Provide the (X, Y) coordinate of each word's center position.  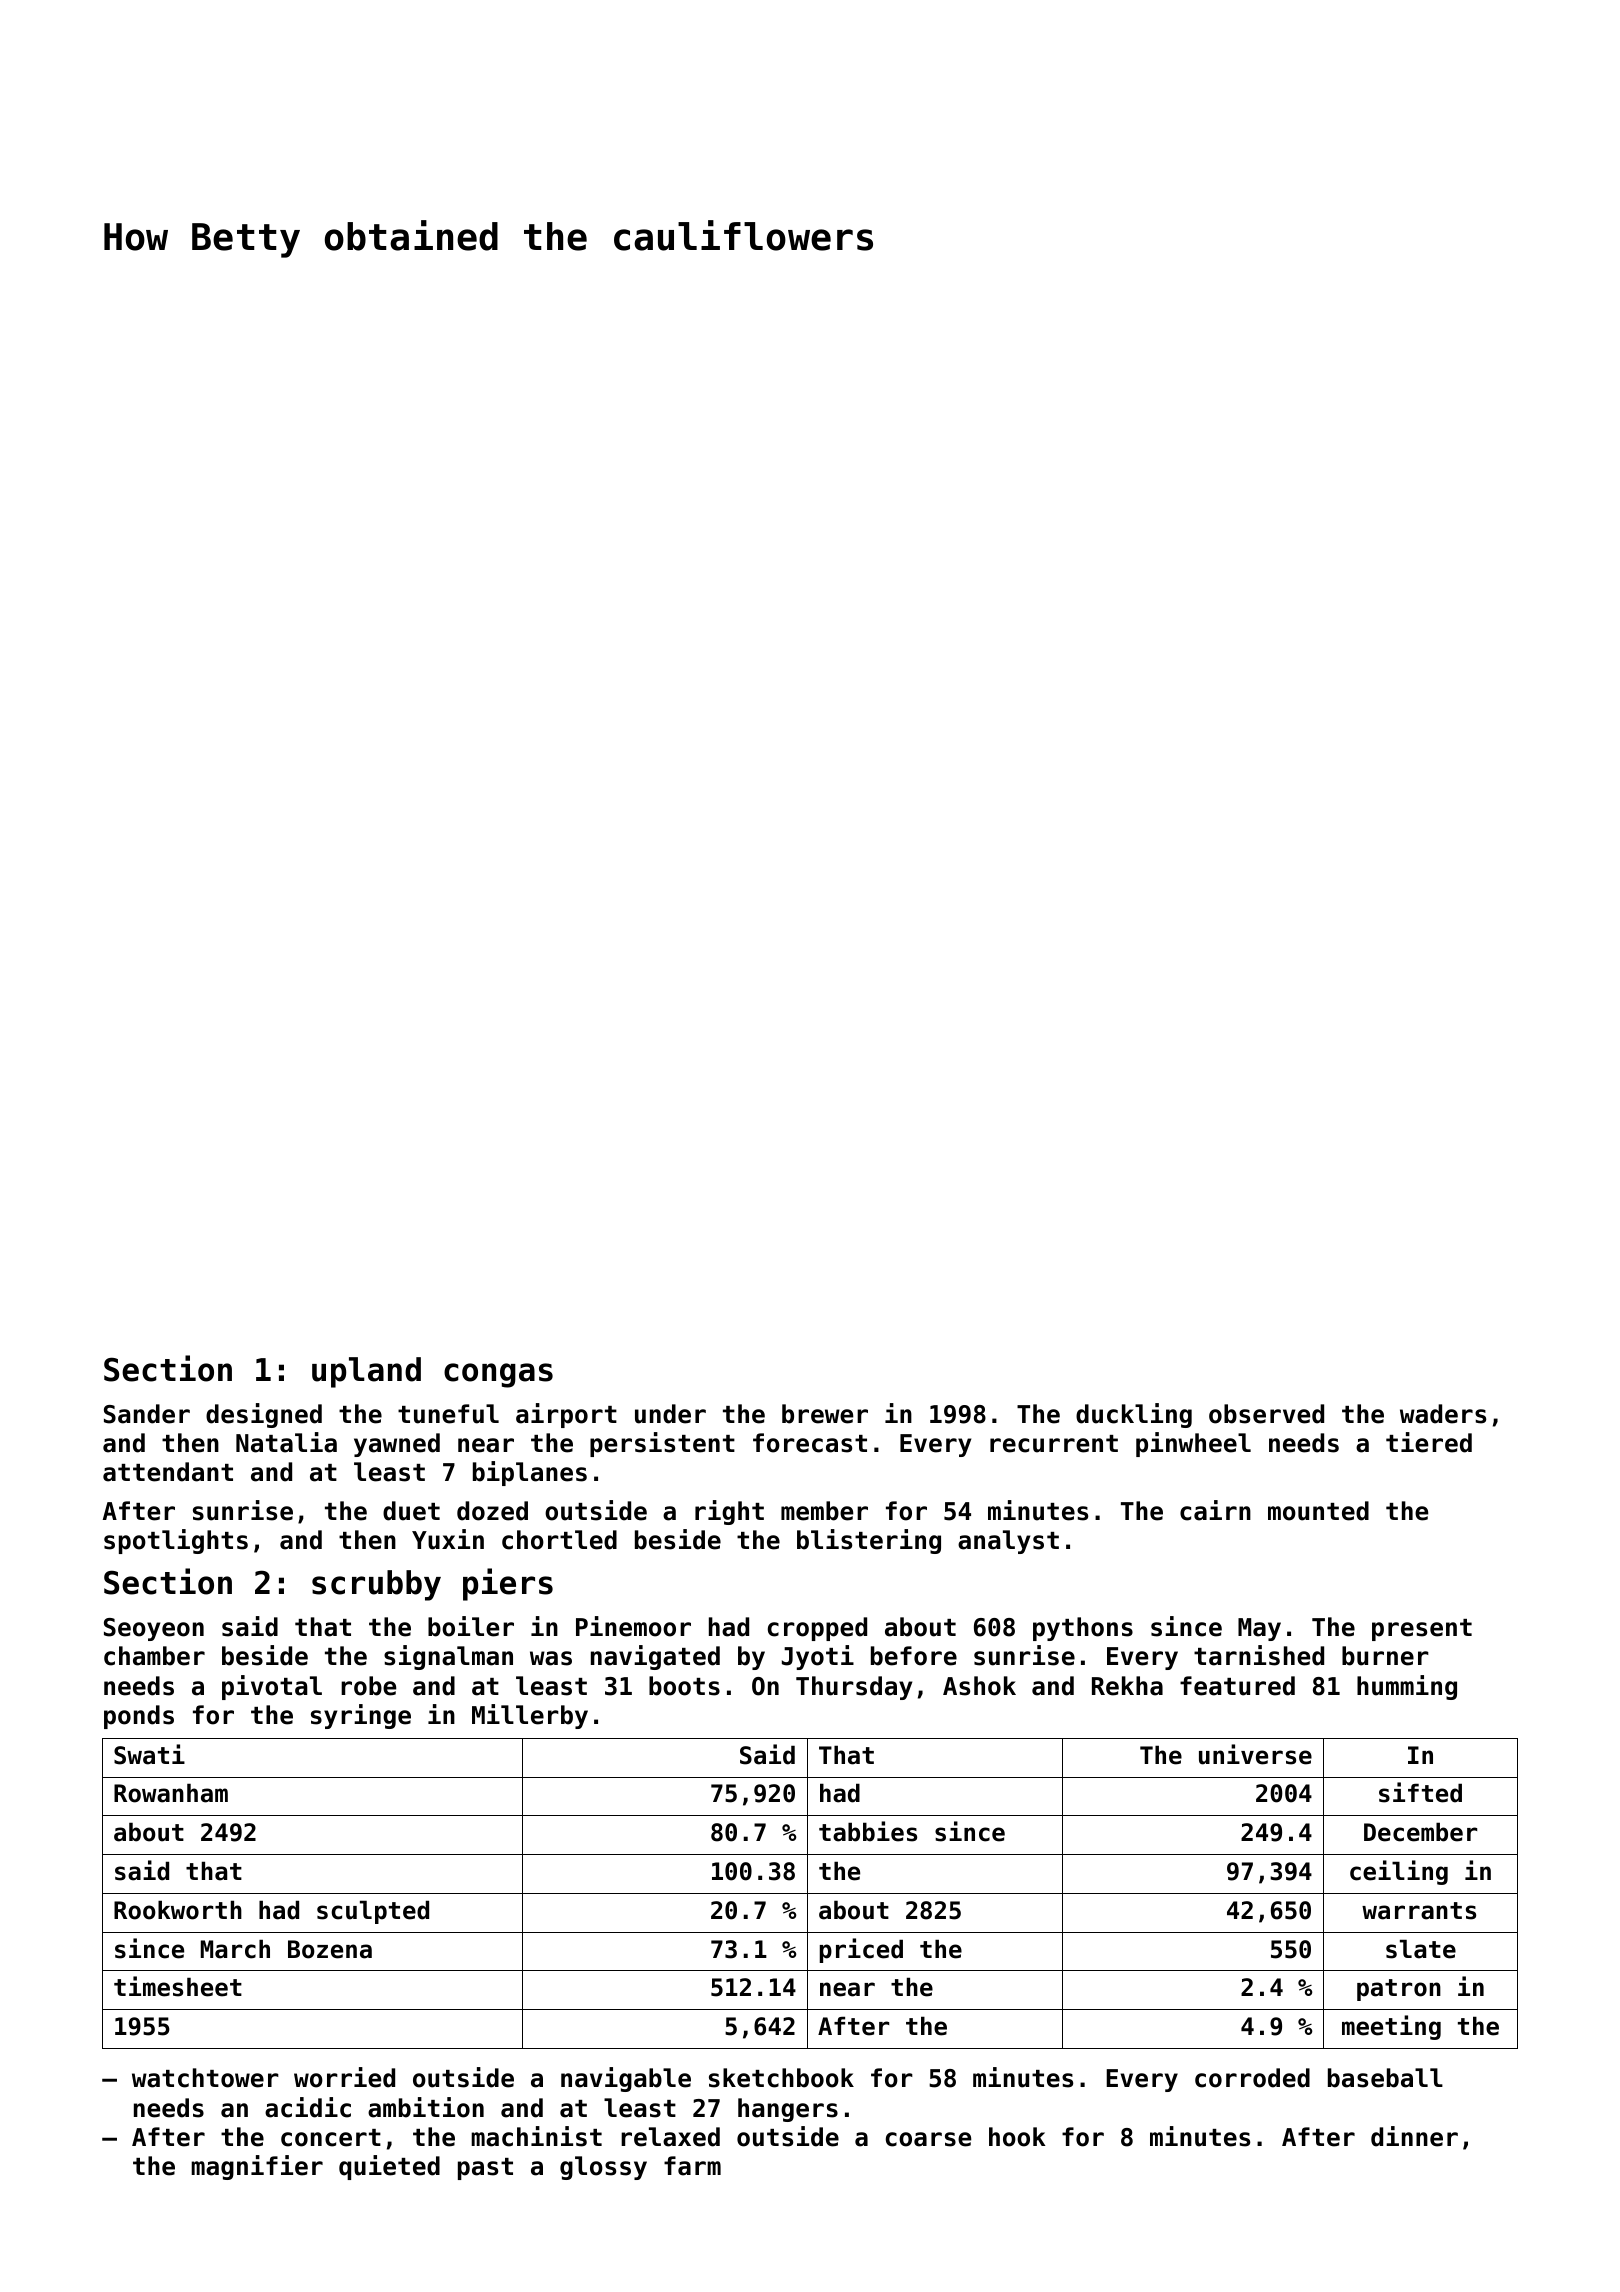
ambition (426, 2107)
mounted (1318, 1511)
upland (366, 1372)
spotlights (176, 1541)
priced (861, 1950)
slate (1421, 1949)
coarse (928, 2139)
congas (498, 1375)
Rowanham (171, 1793)
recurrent (1054, 1444)
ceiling (1399, 1872)
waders (1443, 1414)
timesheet (178, 1986)
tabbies (868, 1831)
